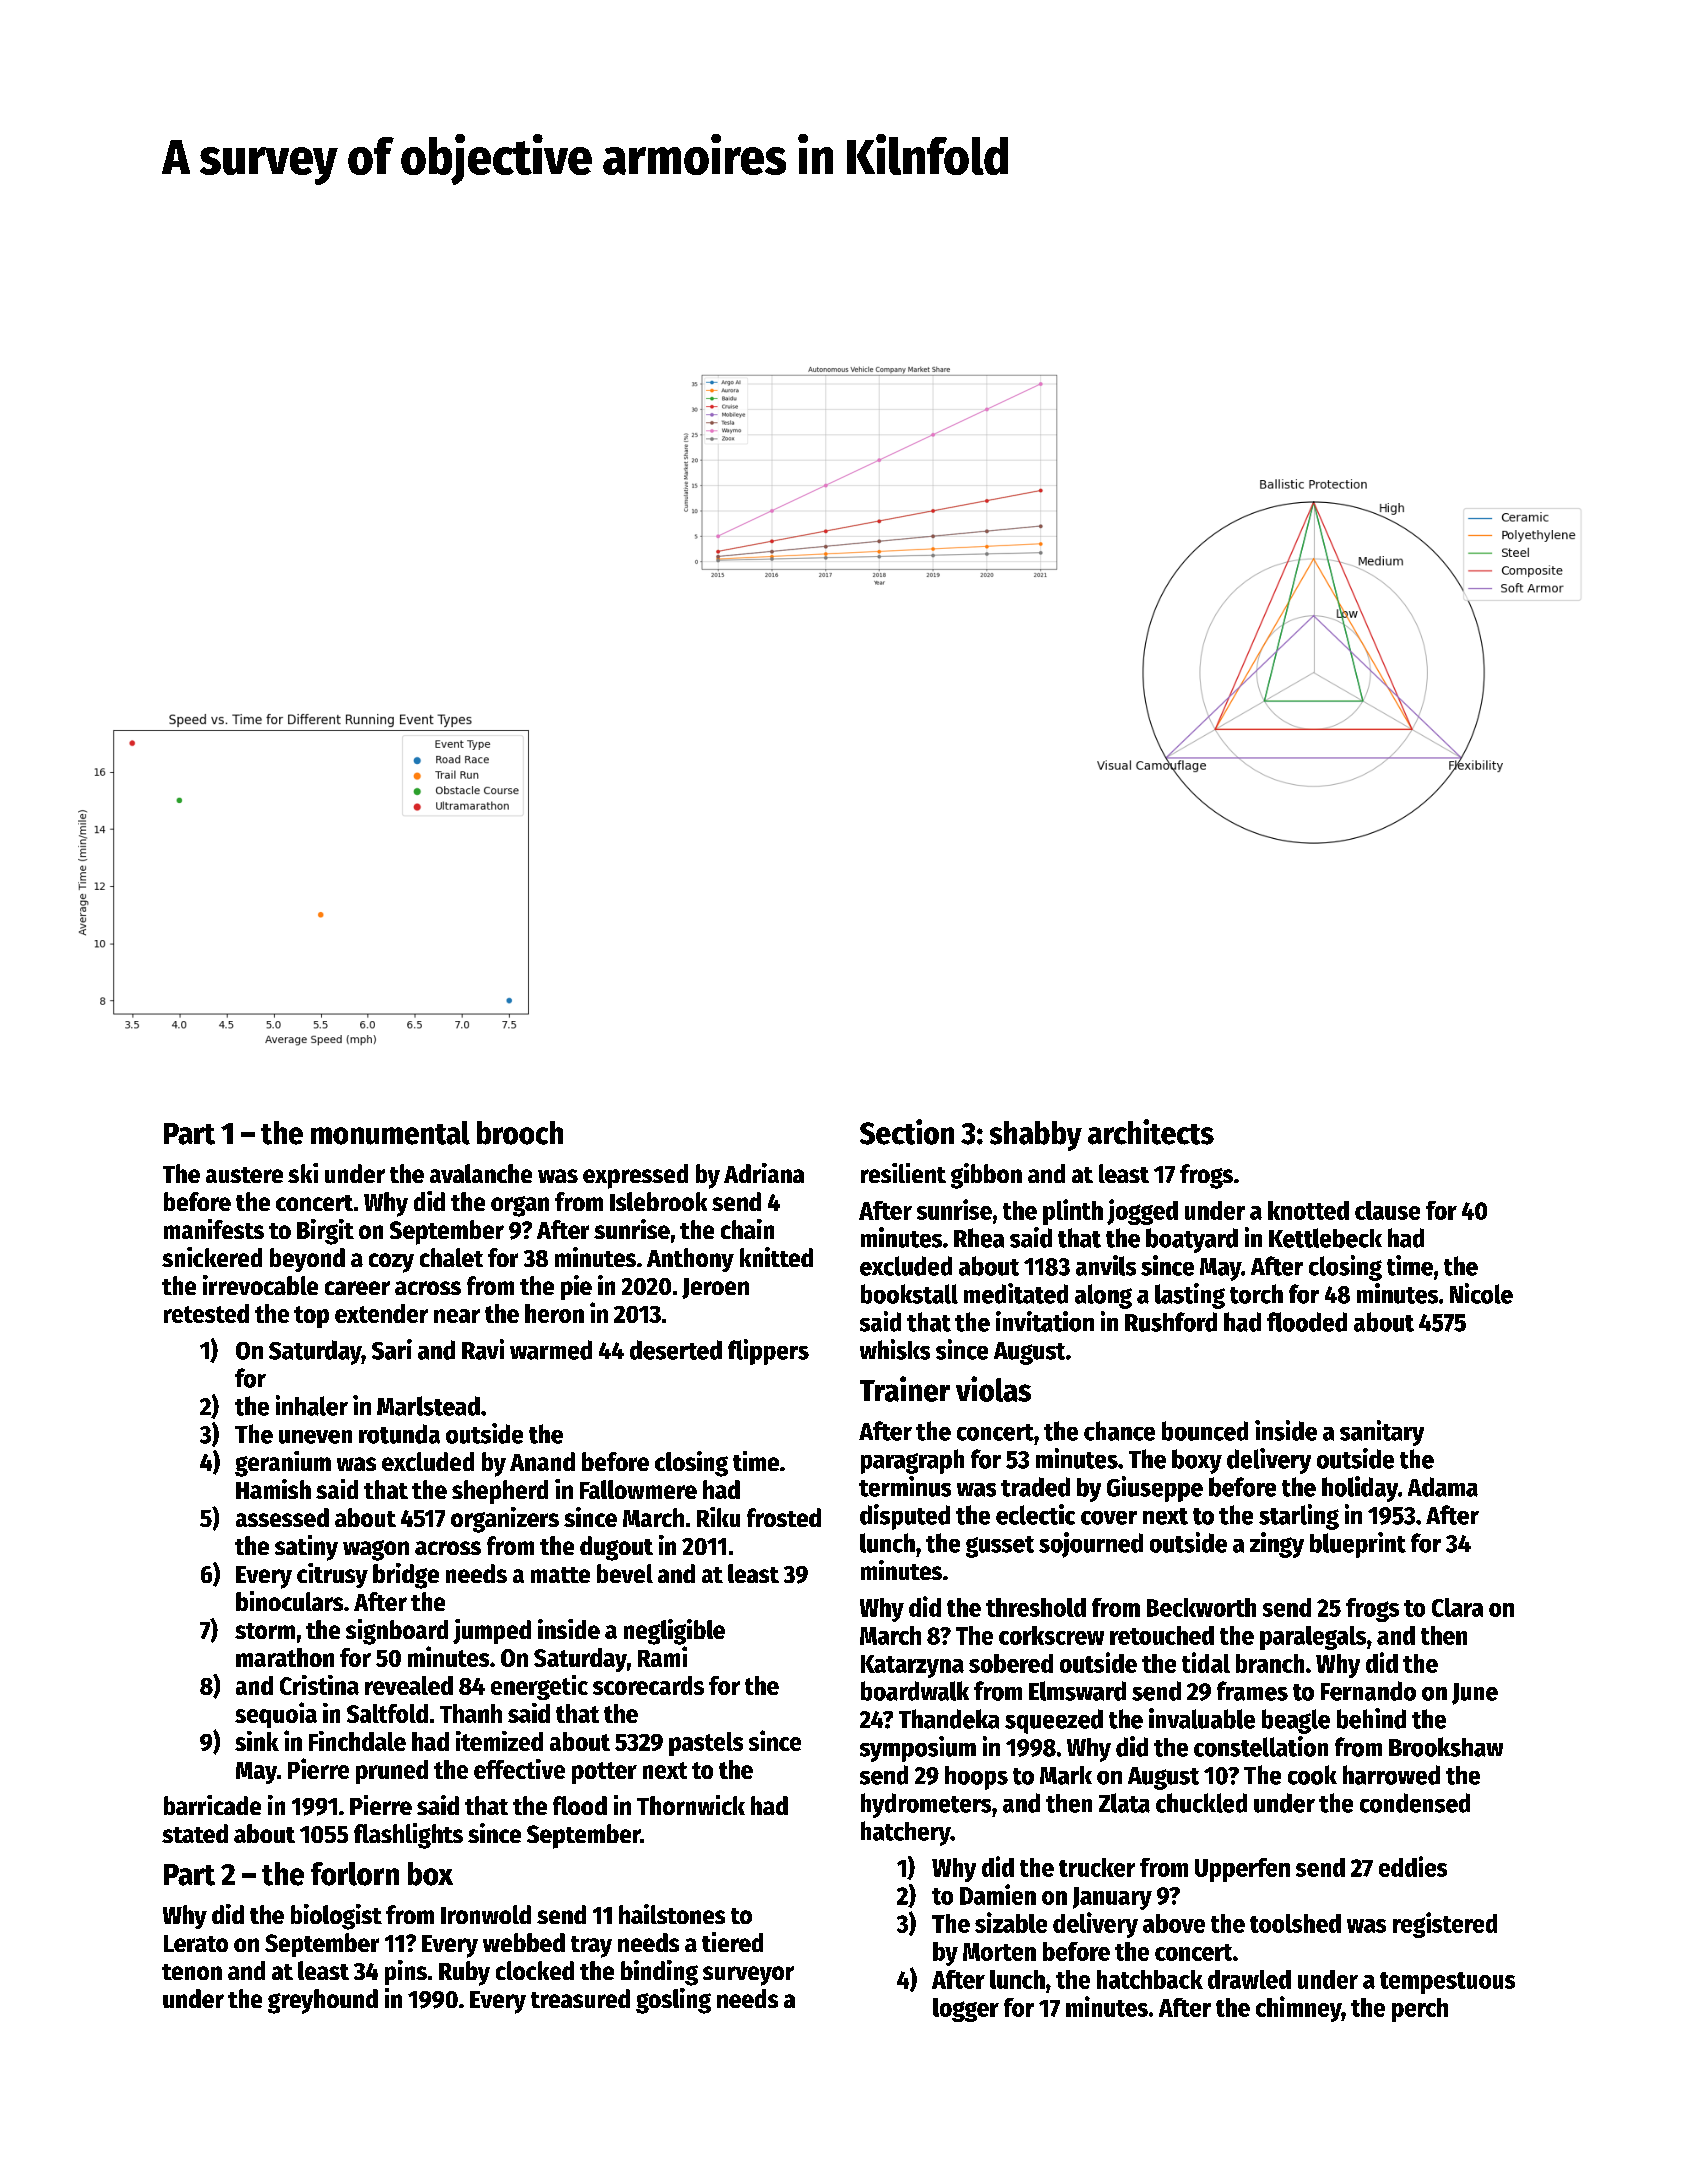  Describe the element at coordinates (918, 1749) in the screenshot. I see `symposium` at that location.
